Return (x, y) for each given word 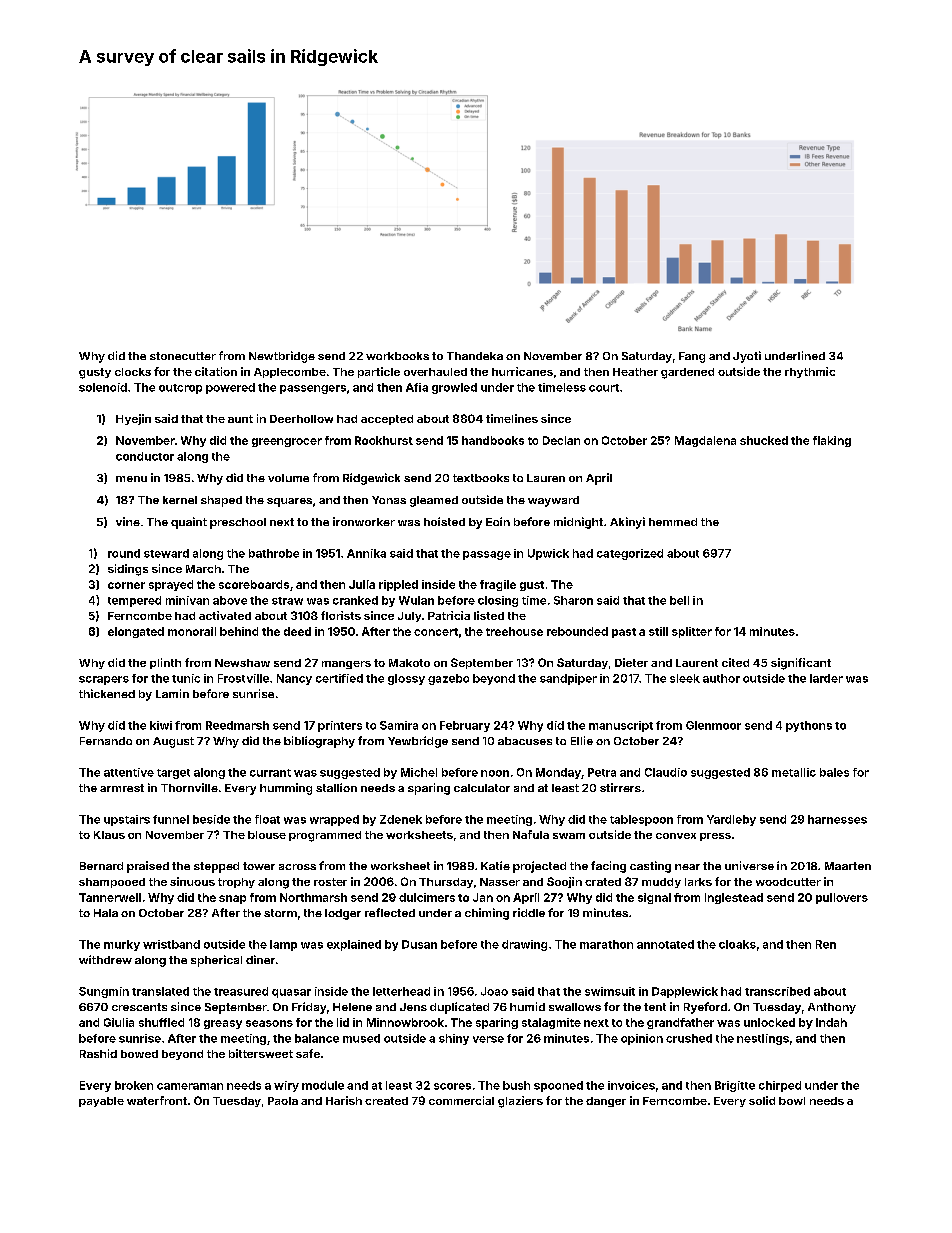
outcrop (180, 389)
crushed (689, 1038)
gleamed (434, 501)
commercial (461, 1100)
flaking (832, 441)
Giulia (119, 1022)
